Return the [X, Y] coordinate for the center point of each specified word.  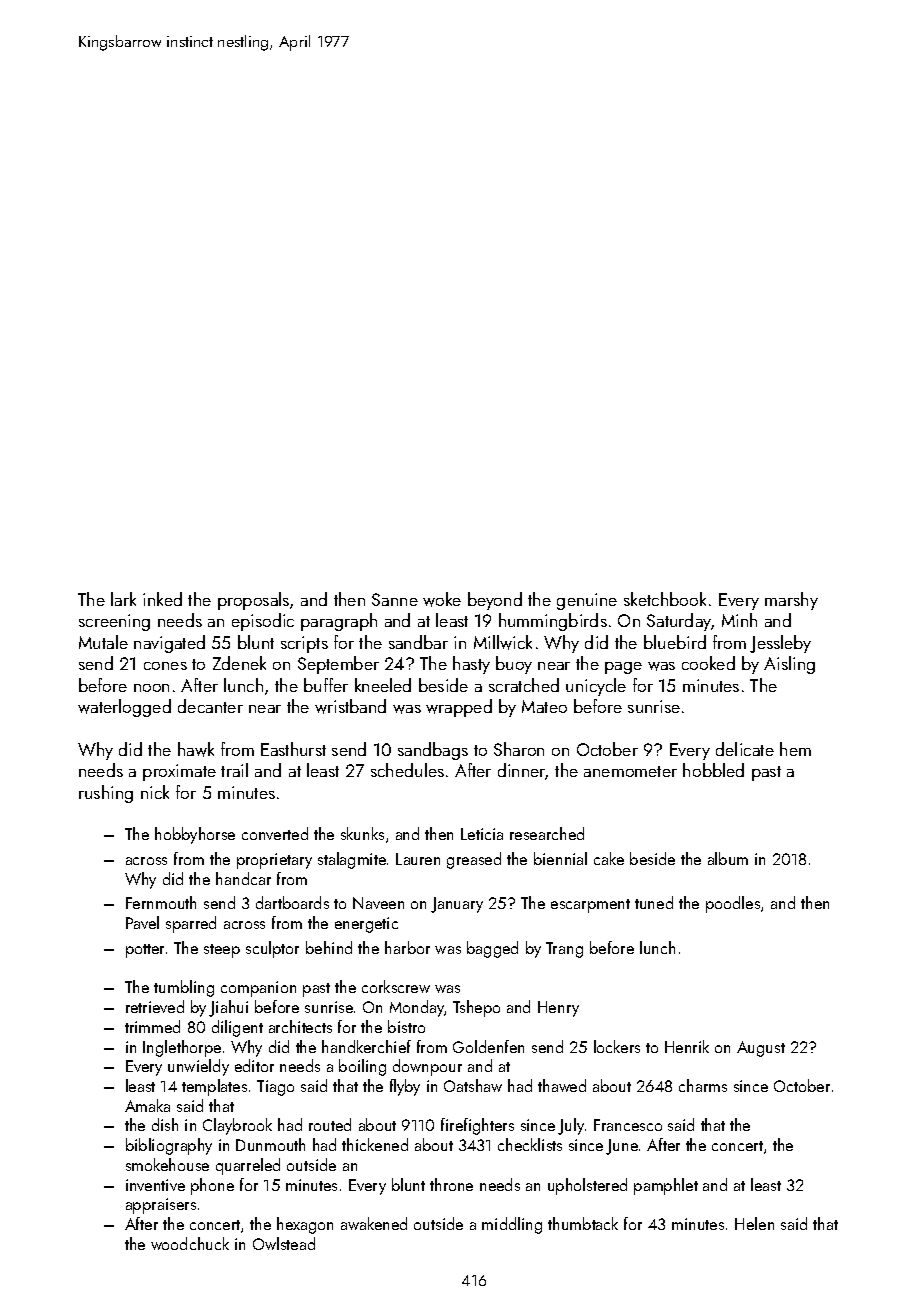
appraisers [161, 1206]
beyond [495, 601]
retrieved [155, 1006]
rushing [106, 794]
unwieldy [198, 1067]
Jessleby [780, 644]
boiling [362, 1067]
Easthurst [293, 749]
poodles [733, 904]
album [728, 858]
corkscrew [396, 986]
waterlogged [124, 708]
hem [795, 749]
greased [474, 860]
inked [162, 599]
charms [703, 1085]
